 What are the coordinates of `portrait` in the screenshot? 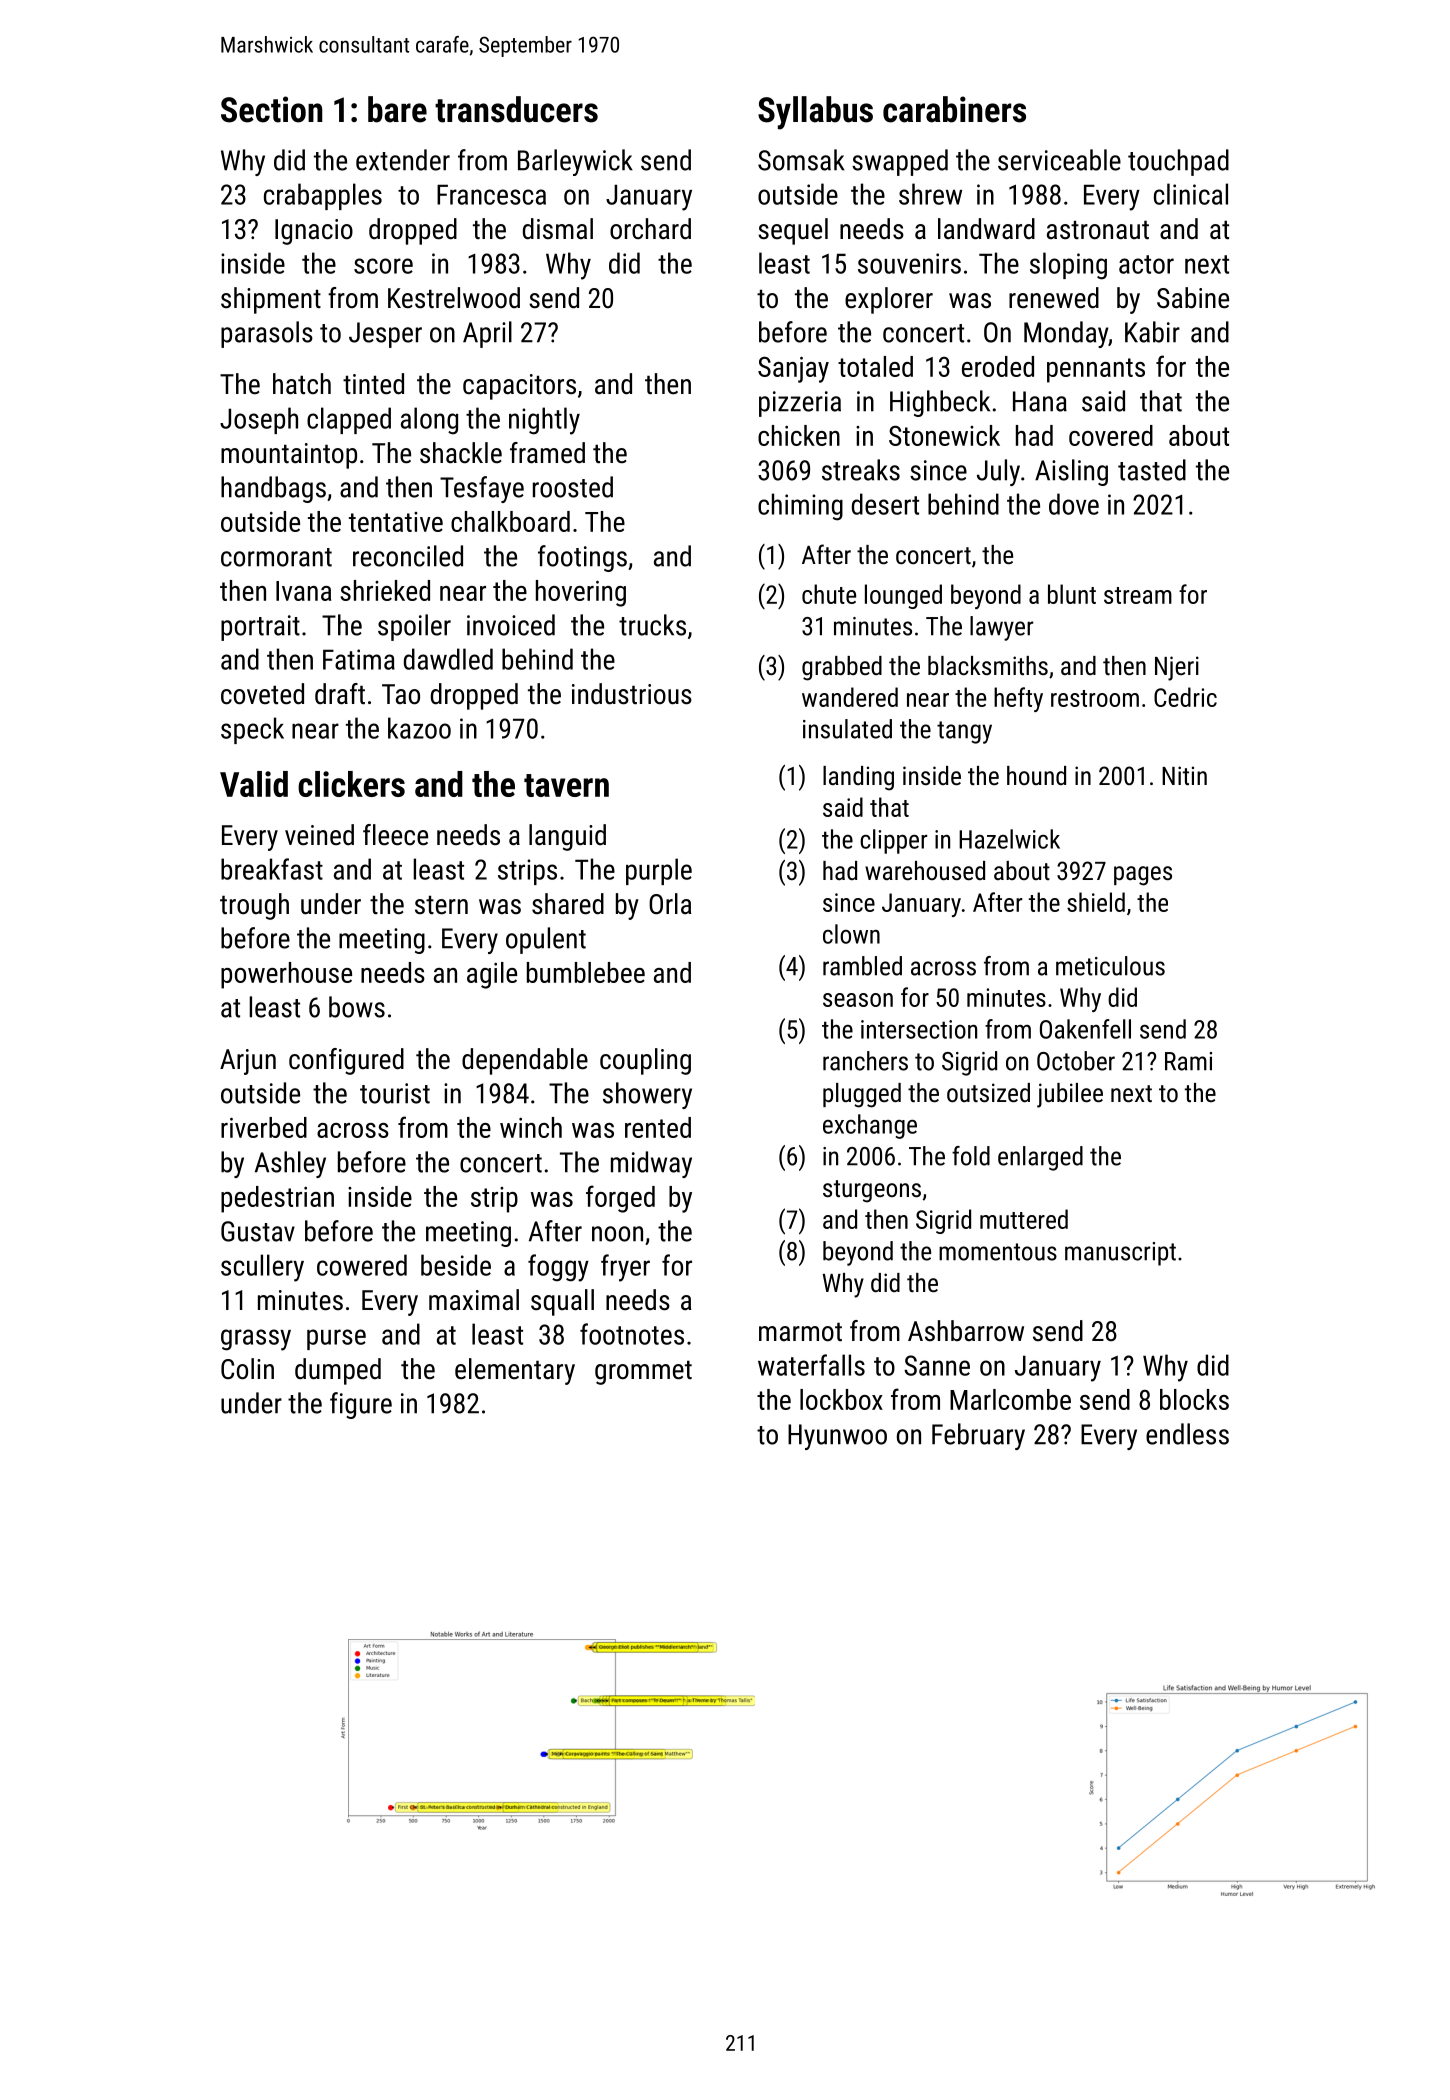 It's located at (260, 628).
